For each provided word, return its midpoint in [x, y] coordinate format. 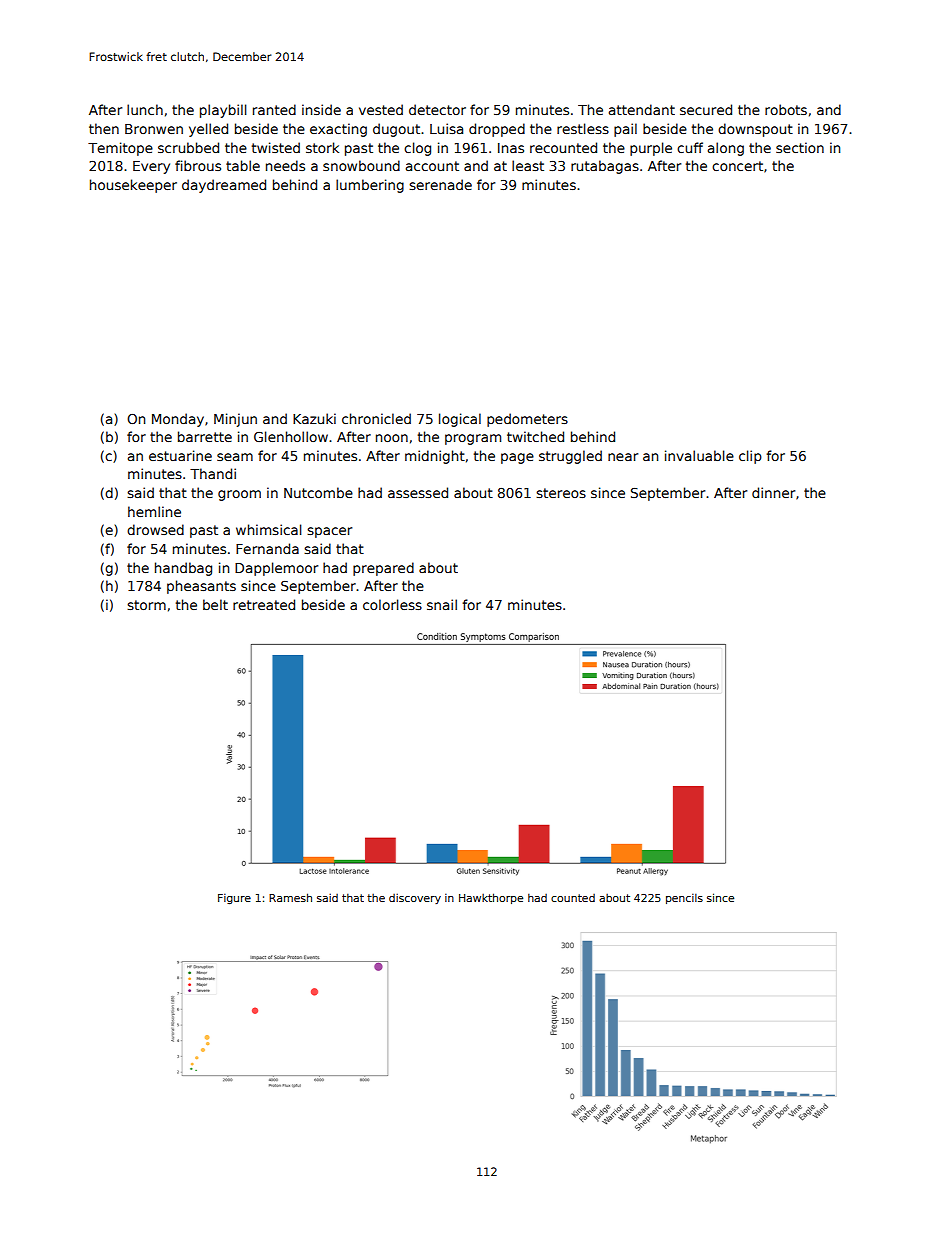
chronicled [376, 418]
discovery [415, 899]
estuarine [180, 455]
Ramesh [290, 897]
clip [750, 457]
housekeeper [133, 186]
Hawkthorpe [491, 898]
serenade [440, 184]
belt [215, 604]
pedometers [527, 420]
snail [442, 604]
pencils [684, 899]
